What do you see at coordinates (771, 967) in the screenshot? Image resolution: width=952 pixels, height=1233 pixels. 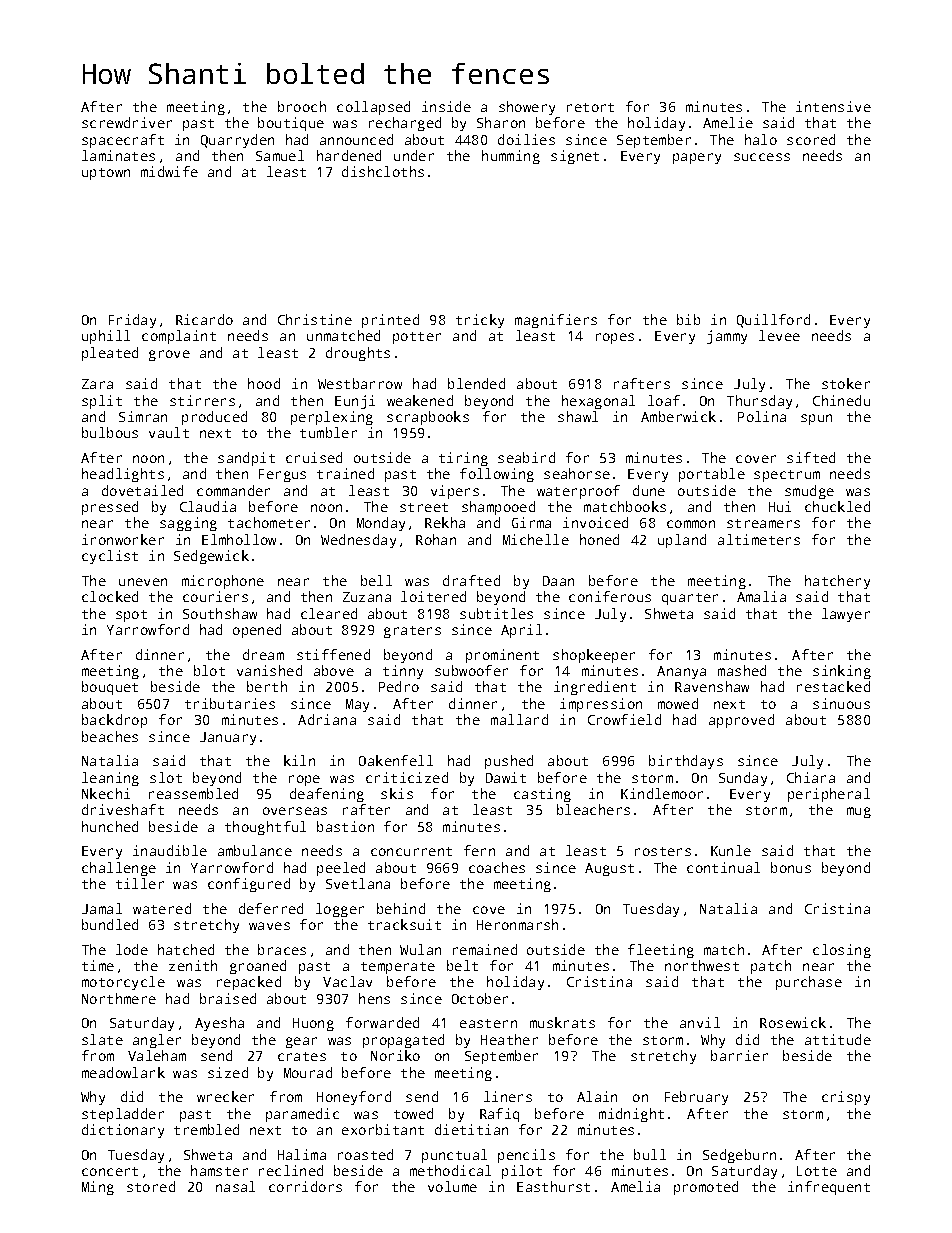 I see `patch` at bounding box center [771, 967].
